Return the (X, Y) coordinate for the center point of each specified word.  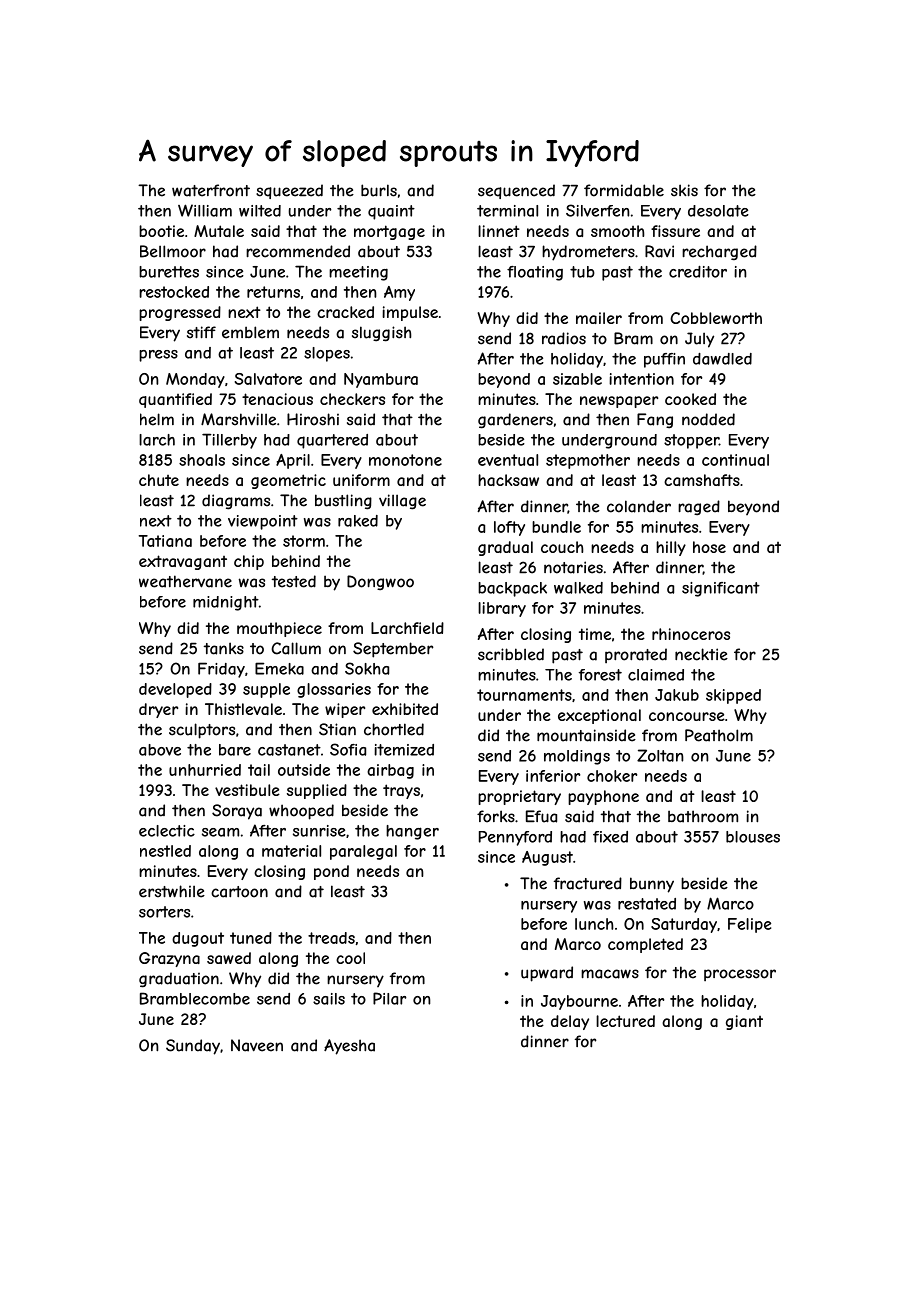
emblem (250, 332)
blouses (753, 837)
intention (641, 379)
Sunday (193, 1047)
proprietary (519, 797)
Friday (221, 670)
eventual (508, 460)
